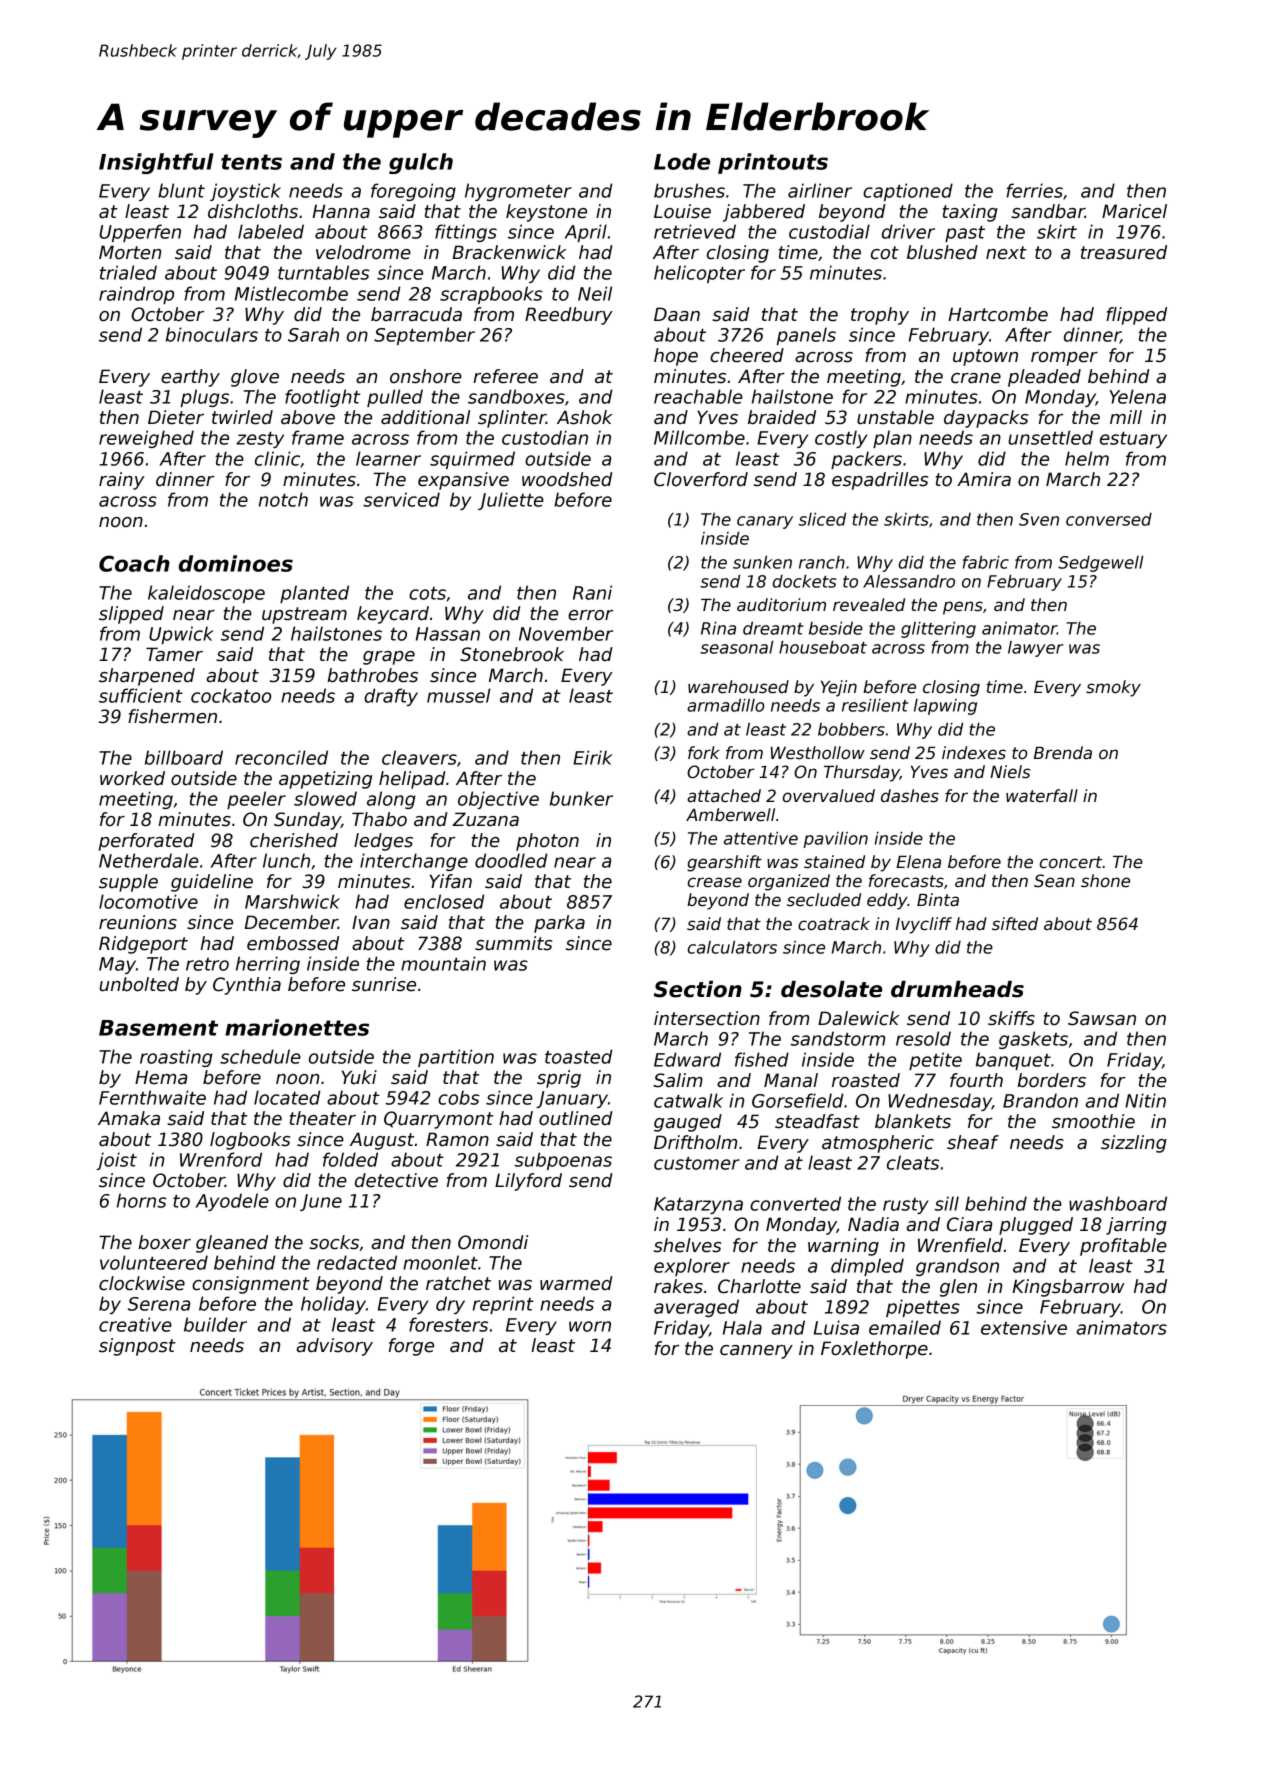  I want to click on Eirik, so click(593, 757).
